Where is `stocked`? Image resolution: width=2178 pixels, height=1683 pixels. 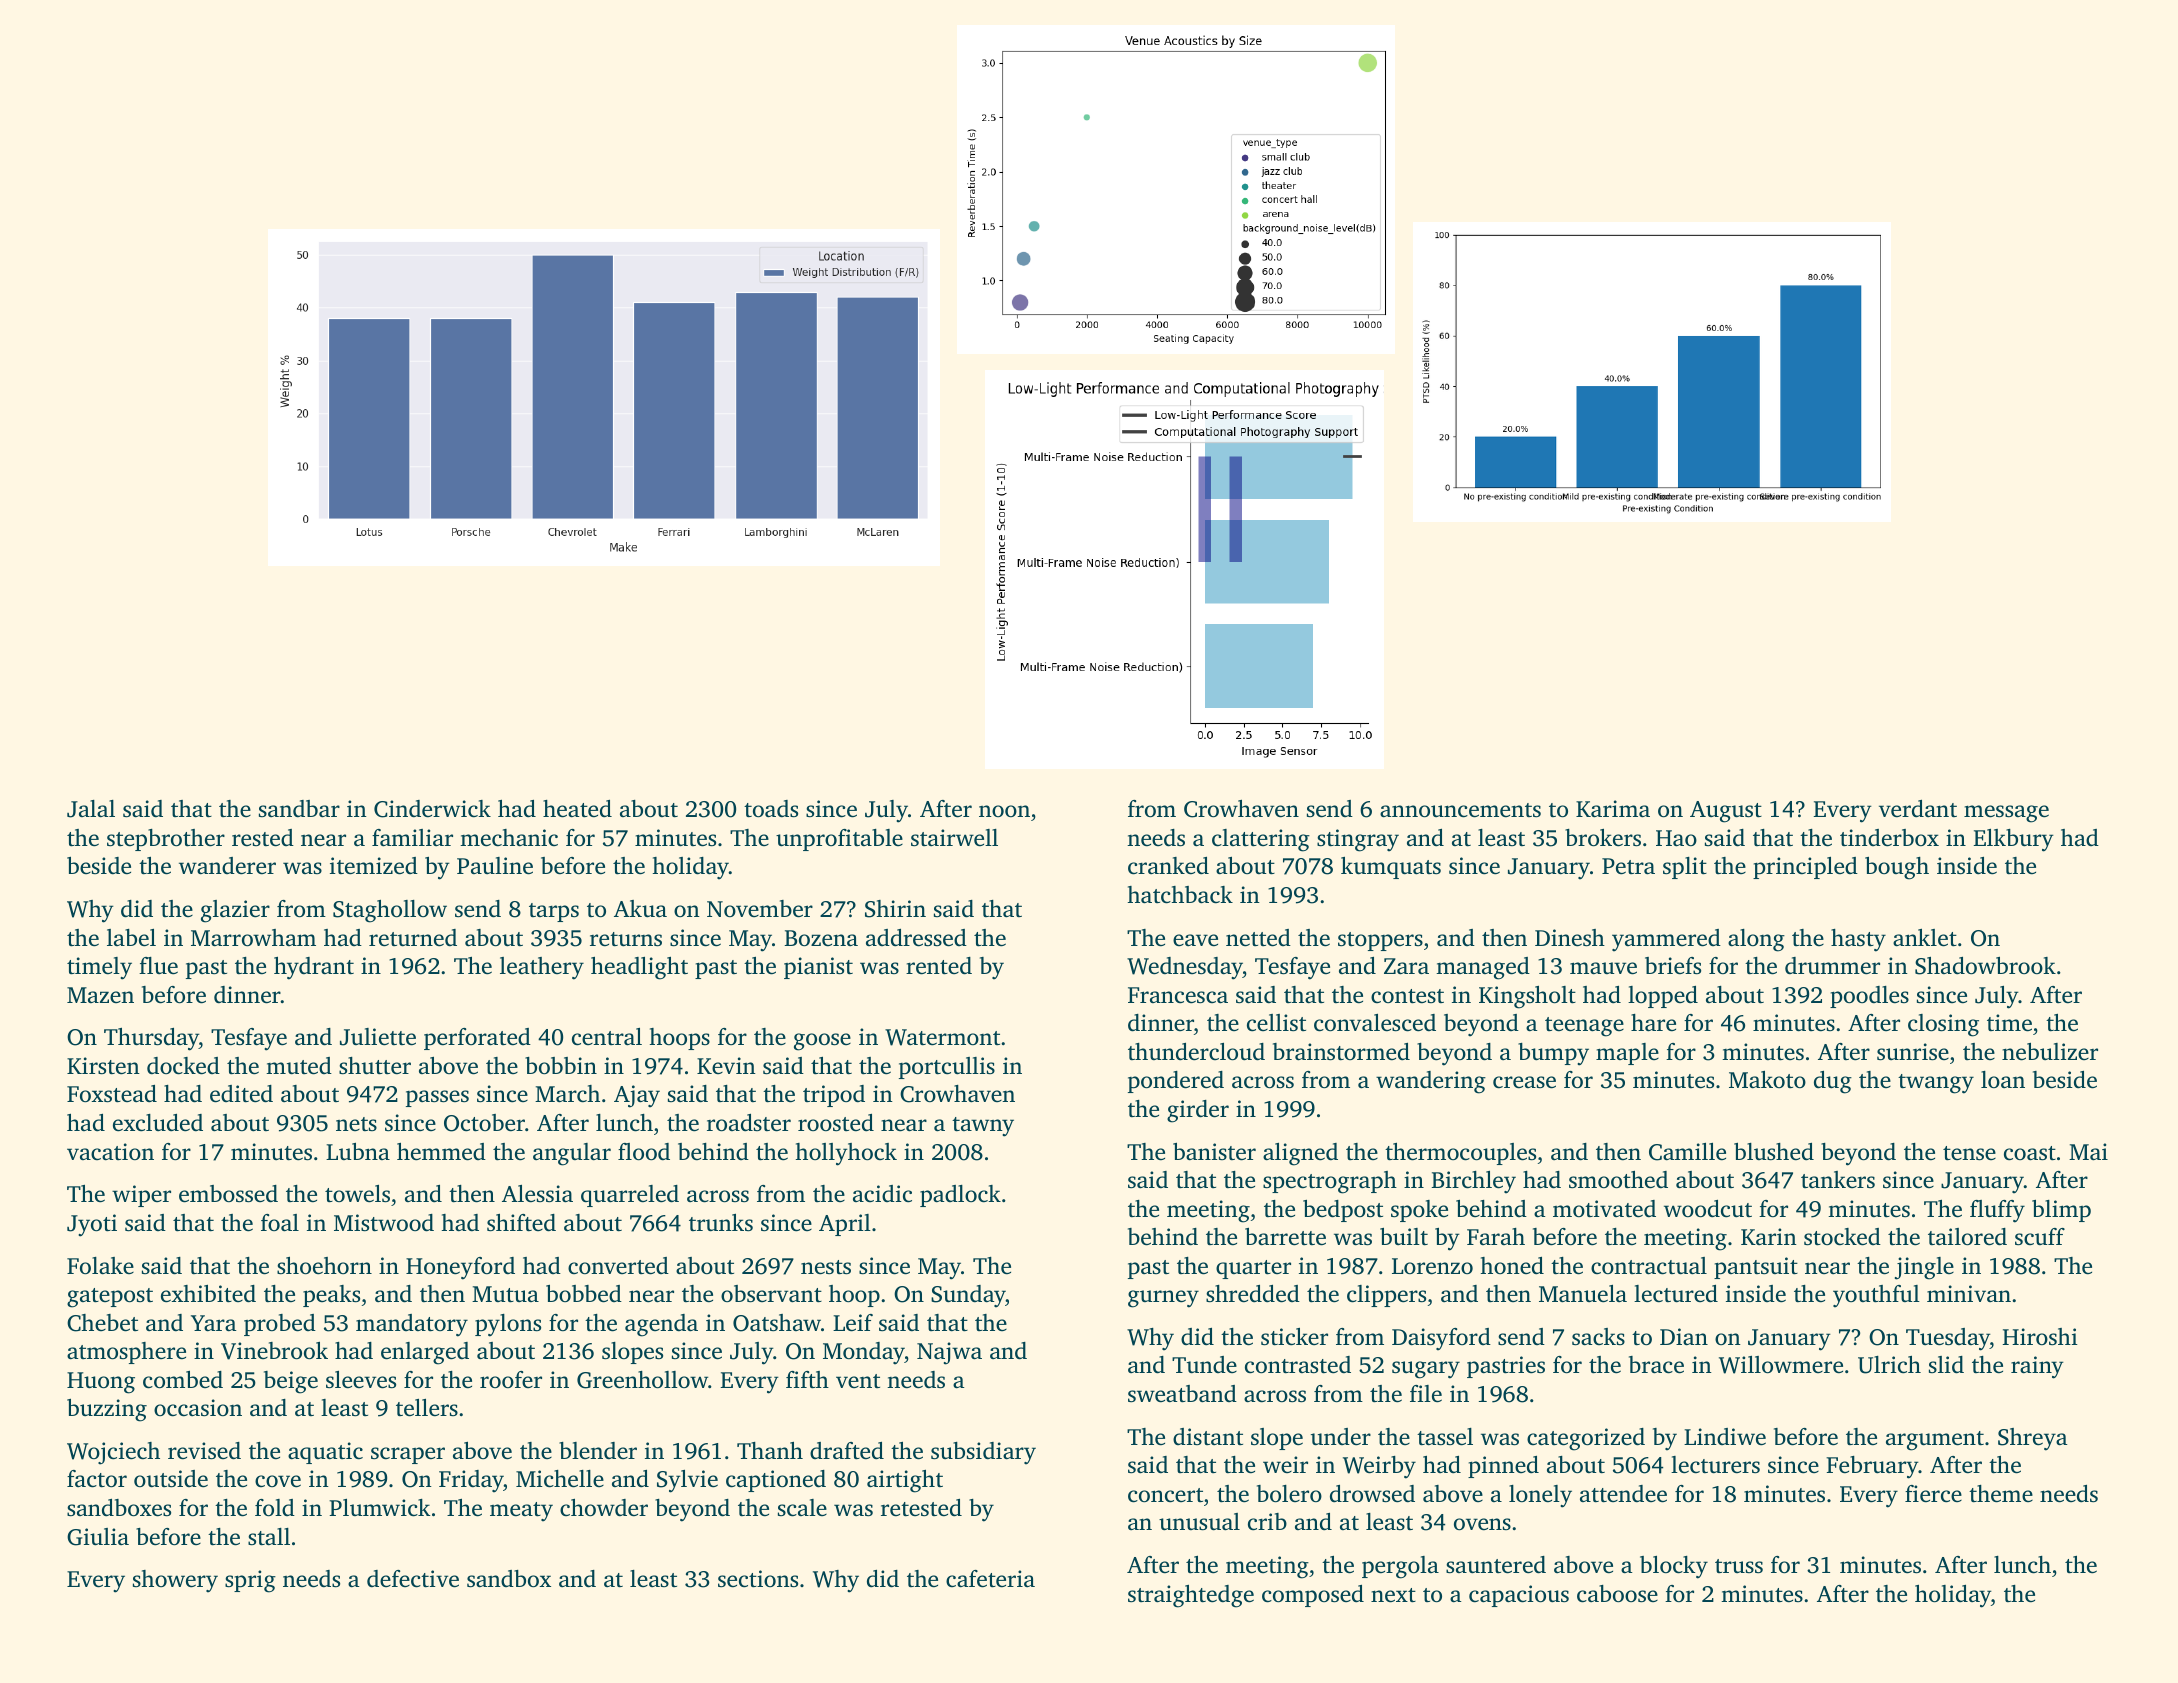
stocked is located at coordinates (1842, 1237).
